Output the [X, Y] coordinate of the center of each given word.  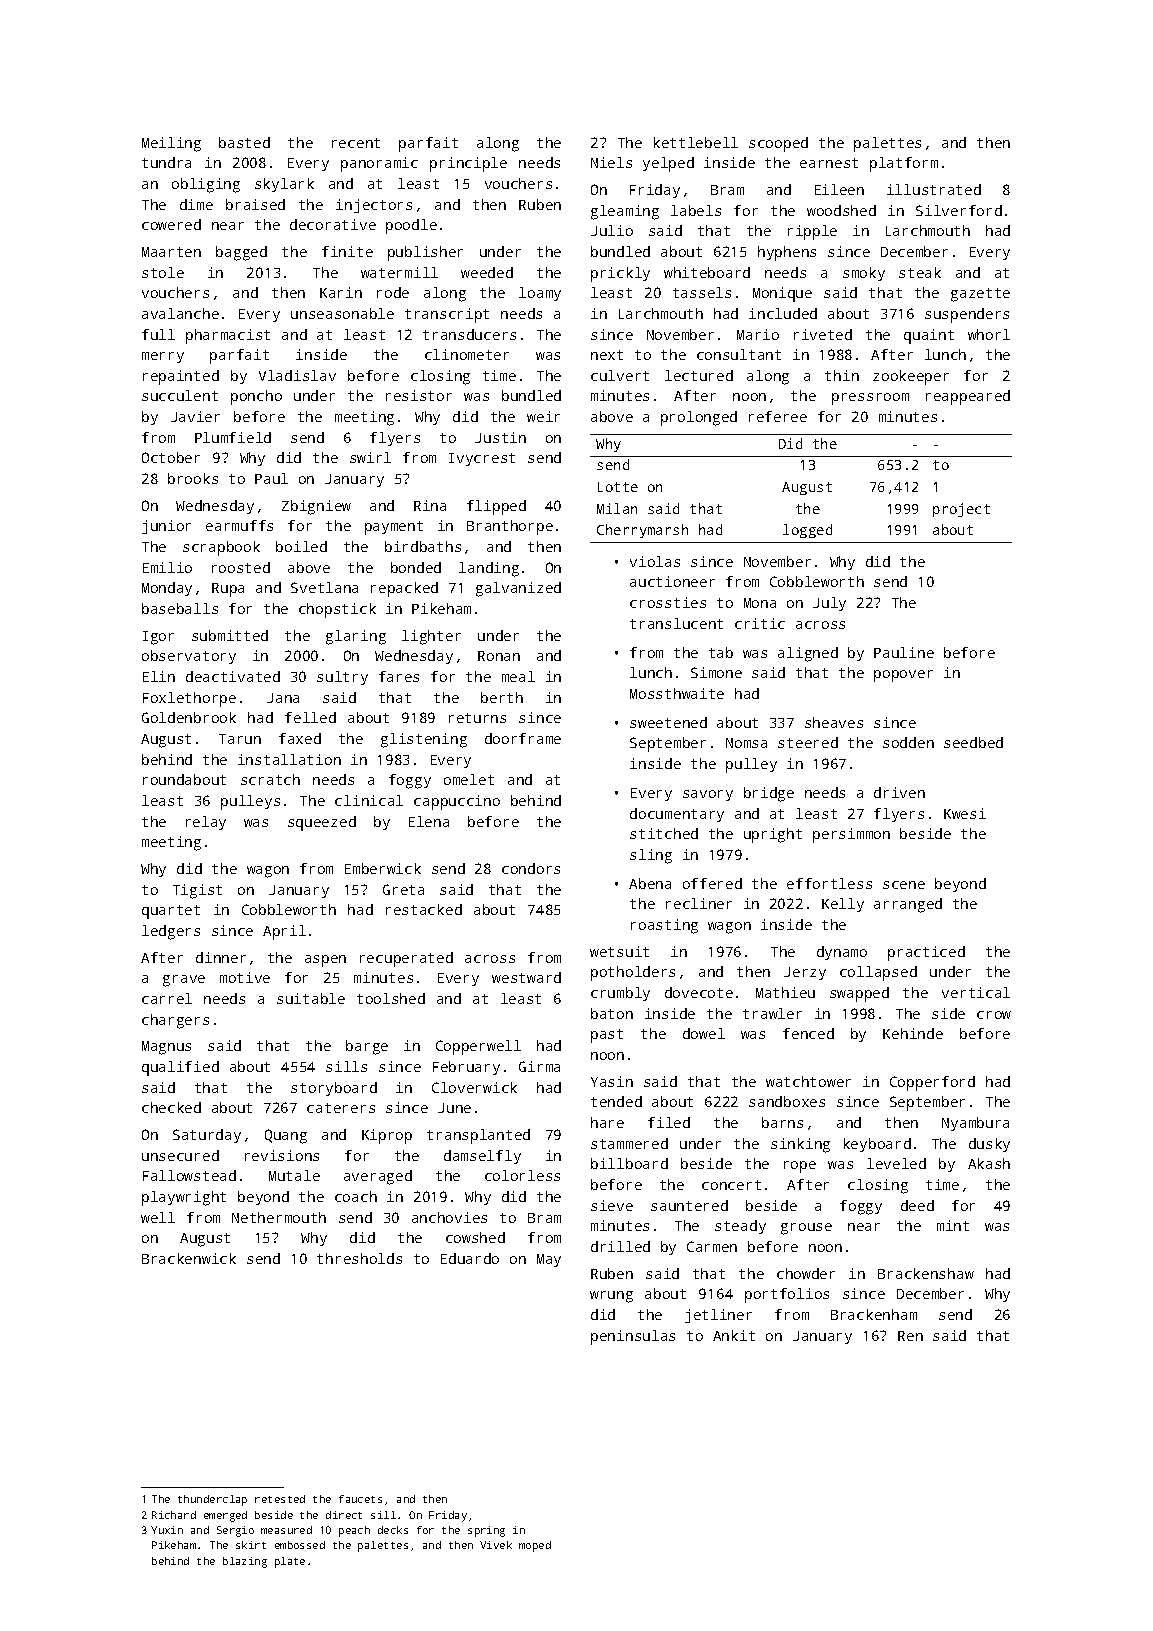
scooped [778, 144]
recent [356, 143]
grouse [806, 1229]
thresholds [359, 1258]
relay [206, 823]
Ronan [499, 656]
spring [486, 1531]
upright [773, 835]
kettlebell [696, 142]
